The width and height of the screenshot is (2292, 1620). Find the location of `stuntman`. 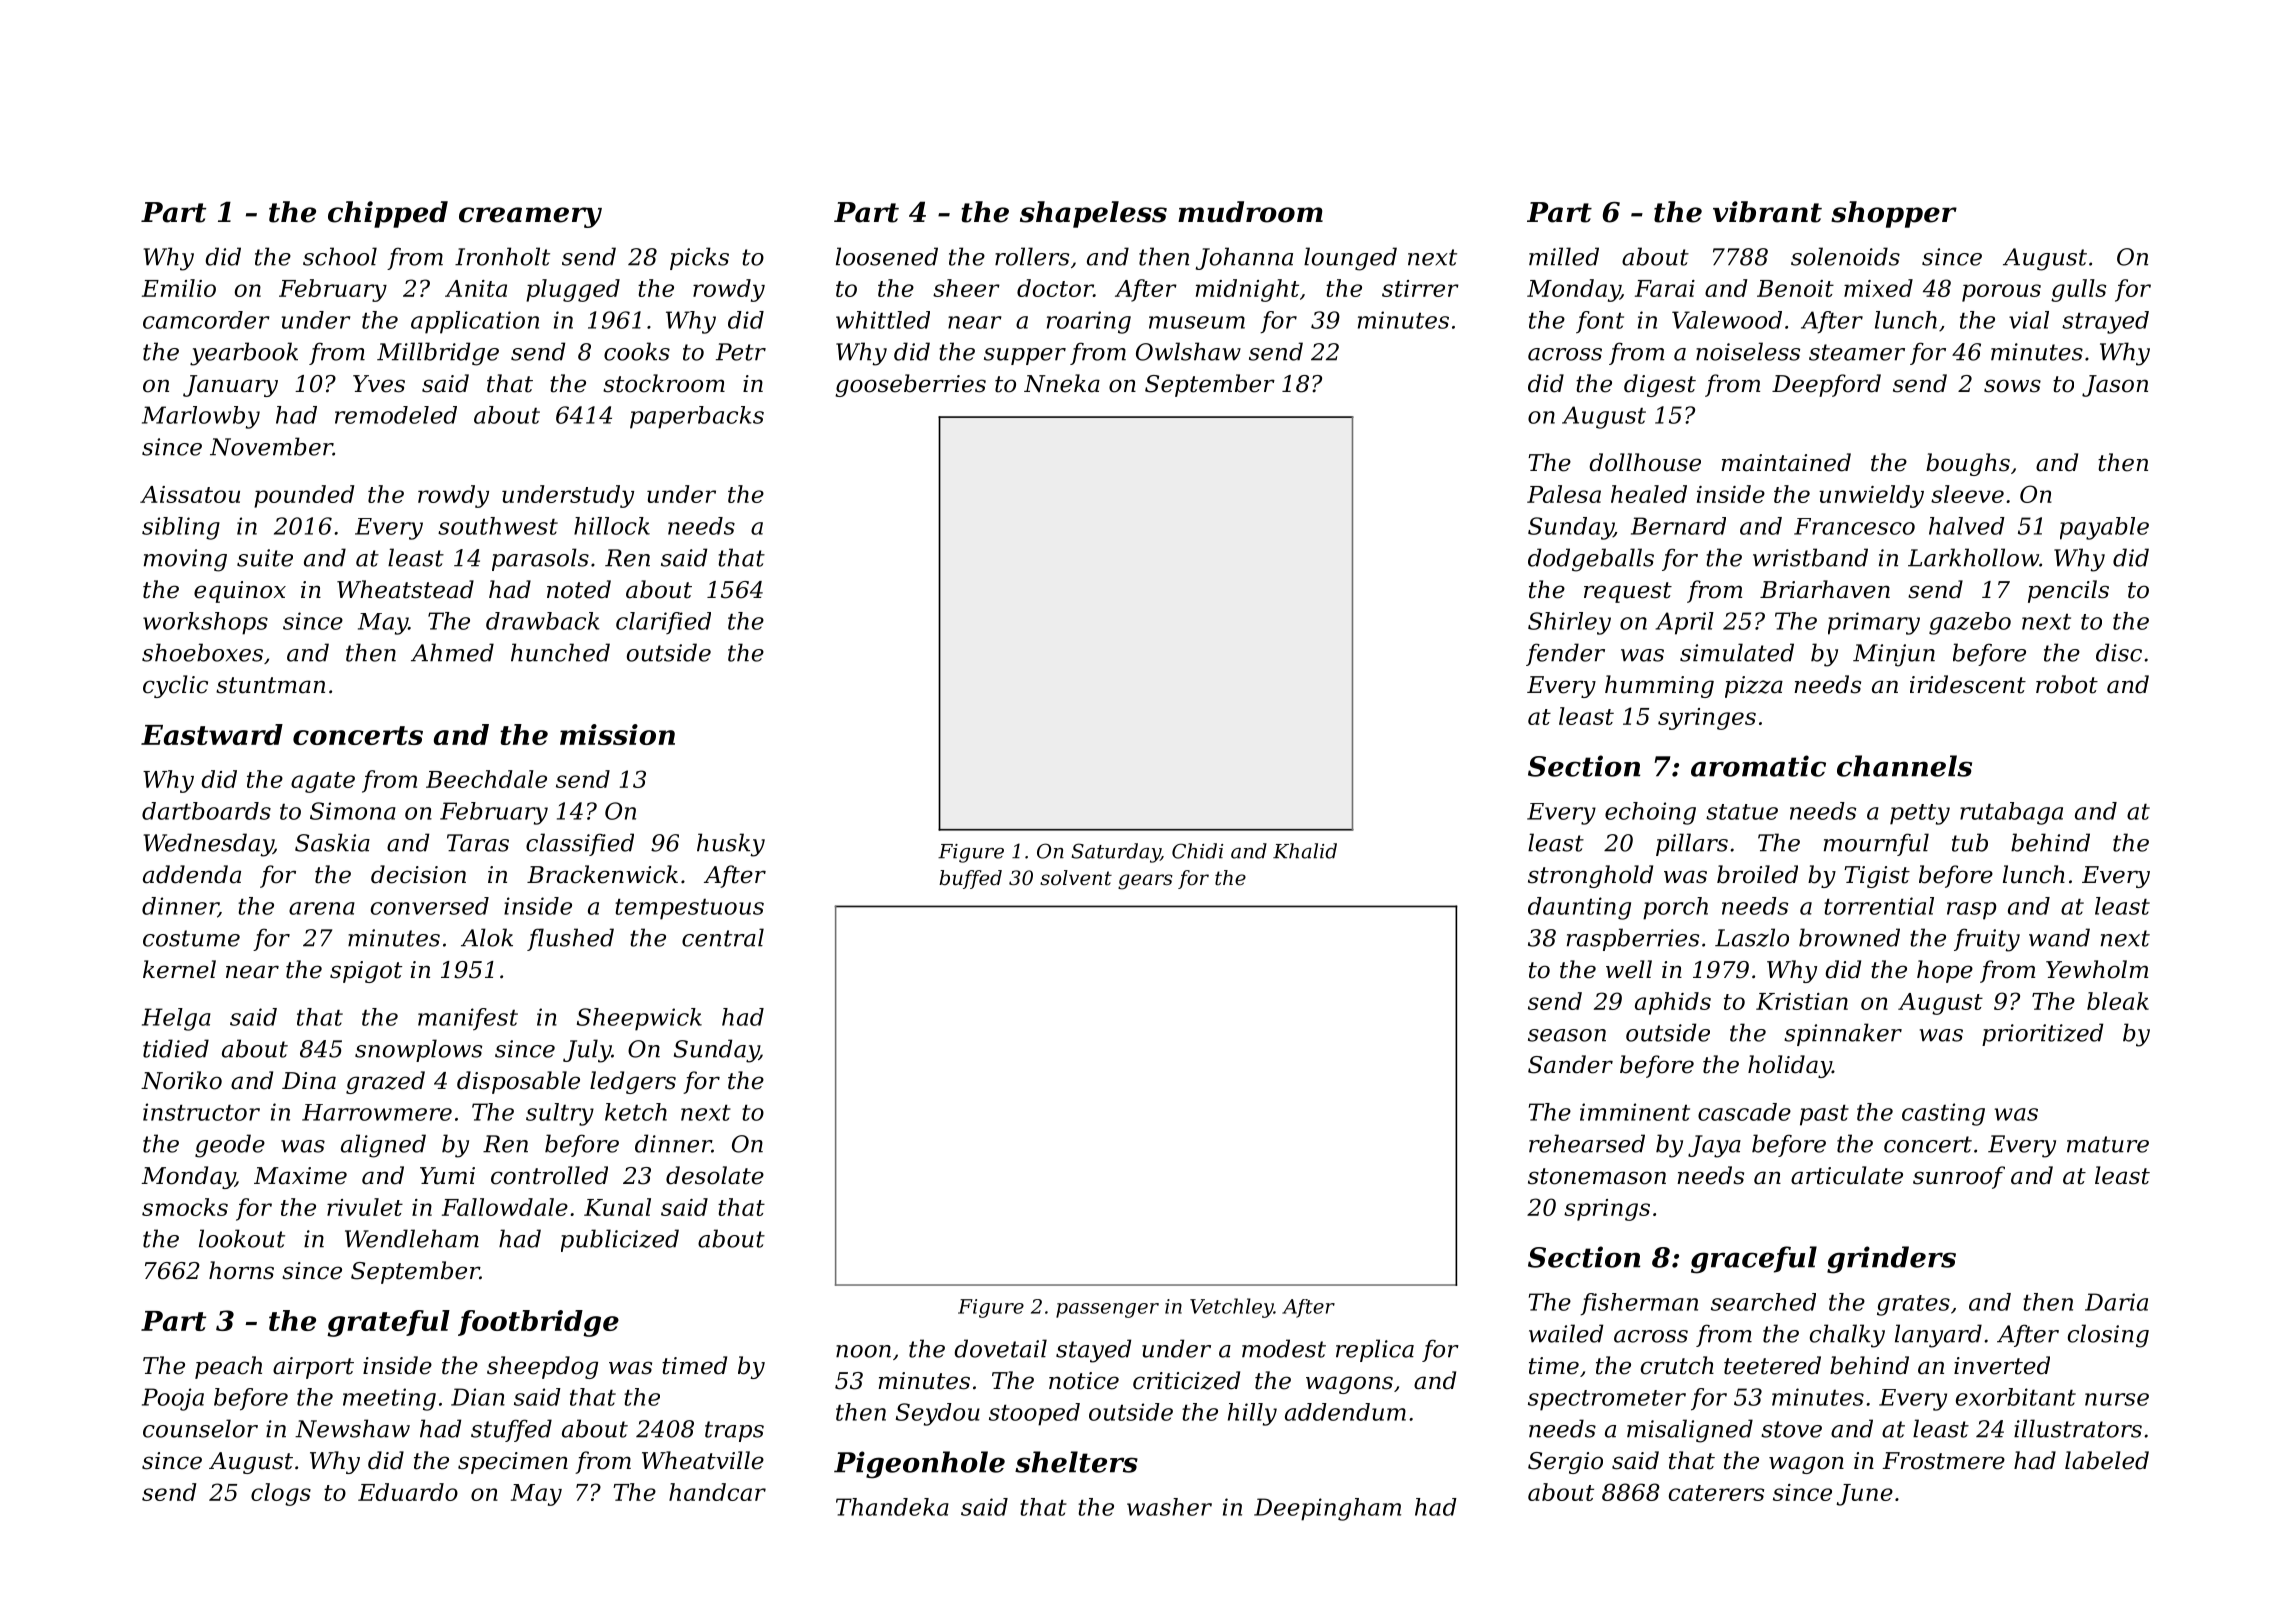

stuntman is located at coordinates (270, 685).
